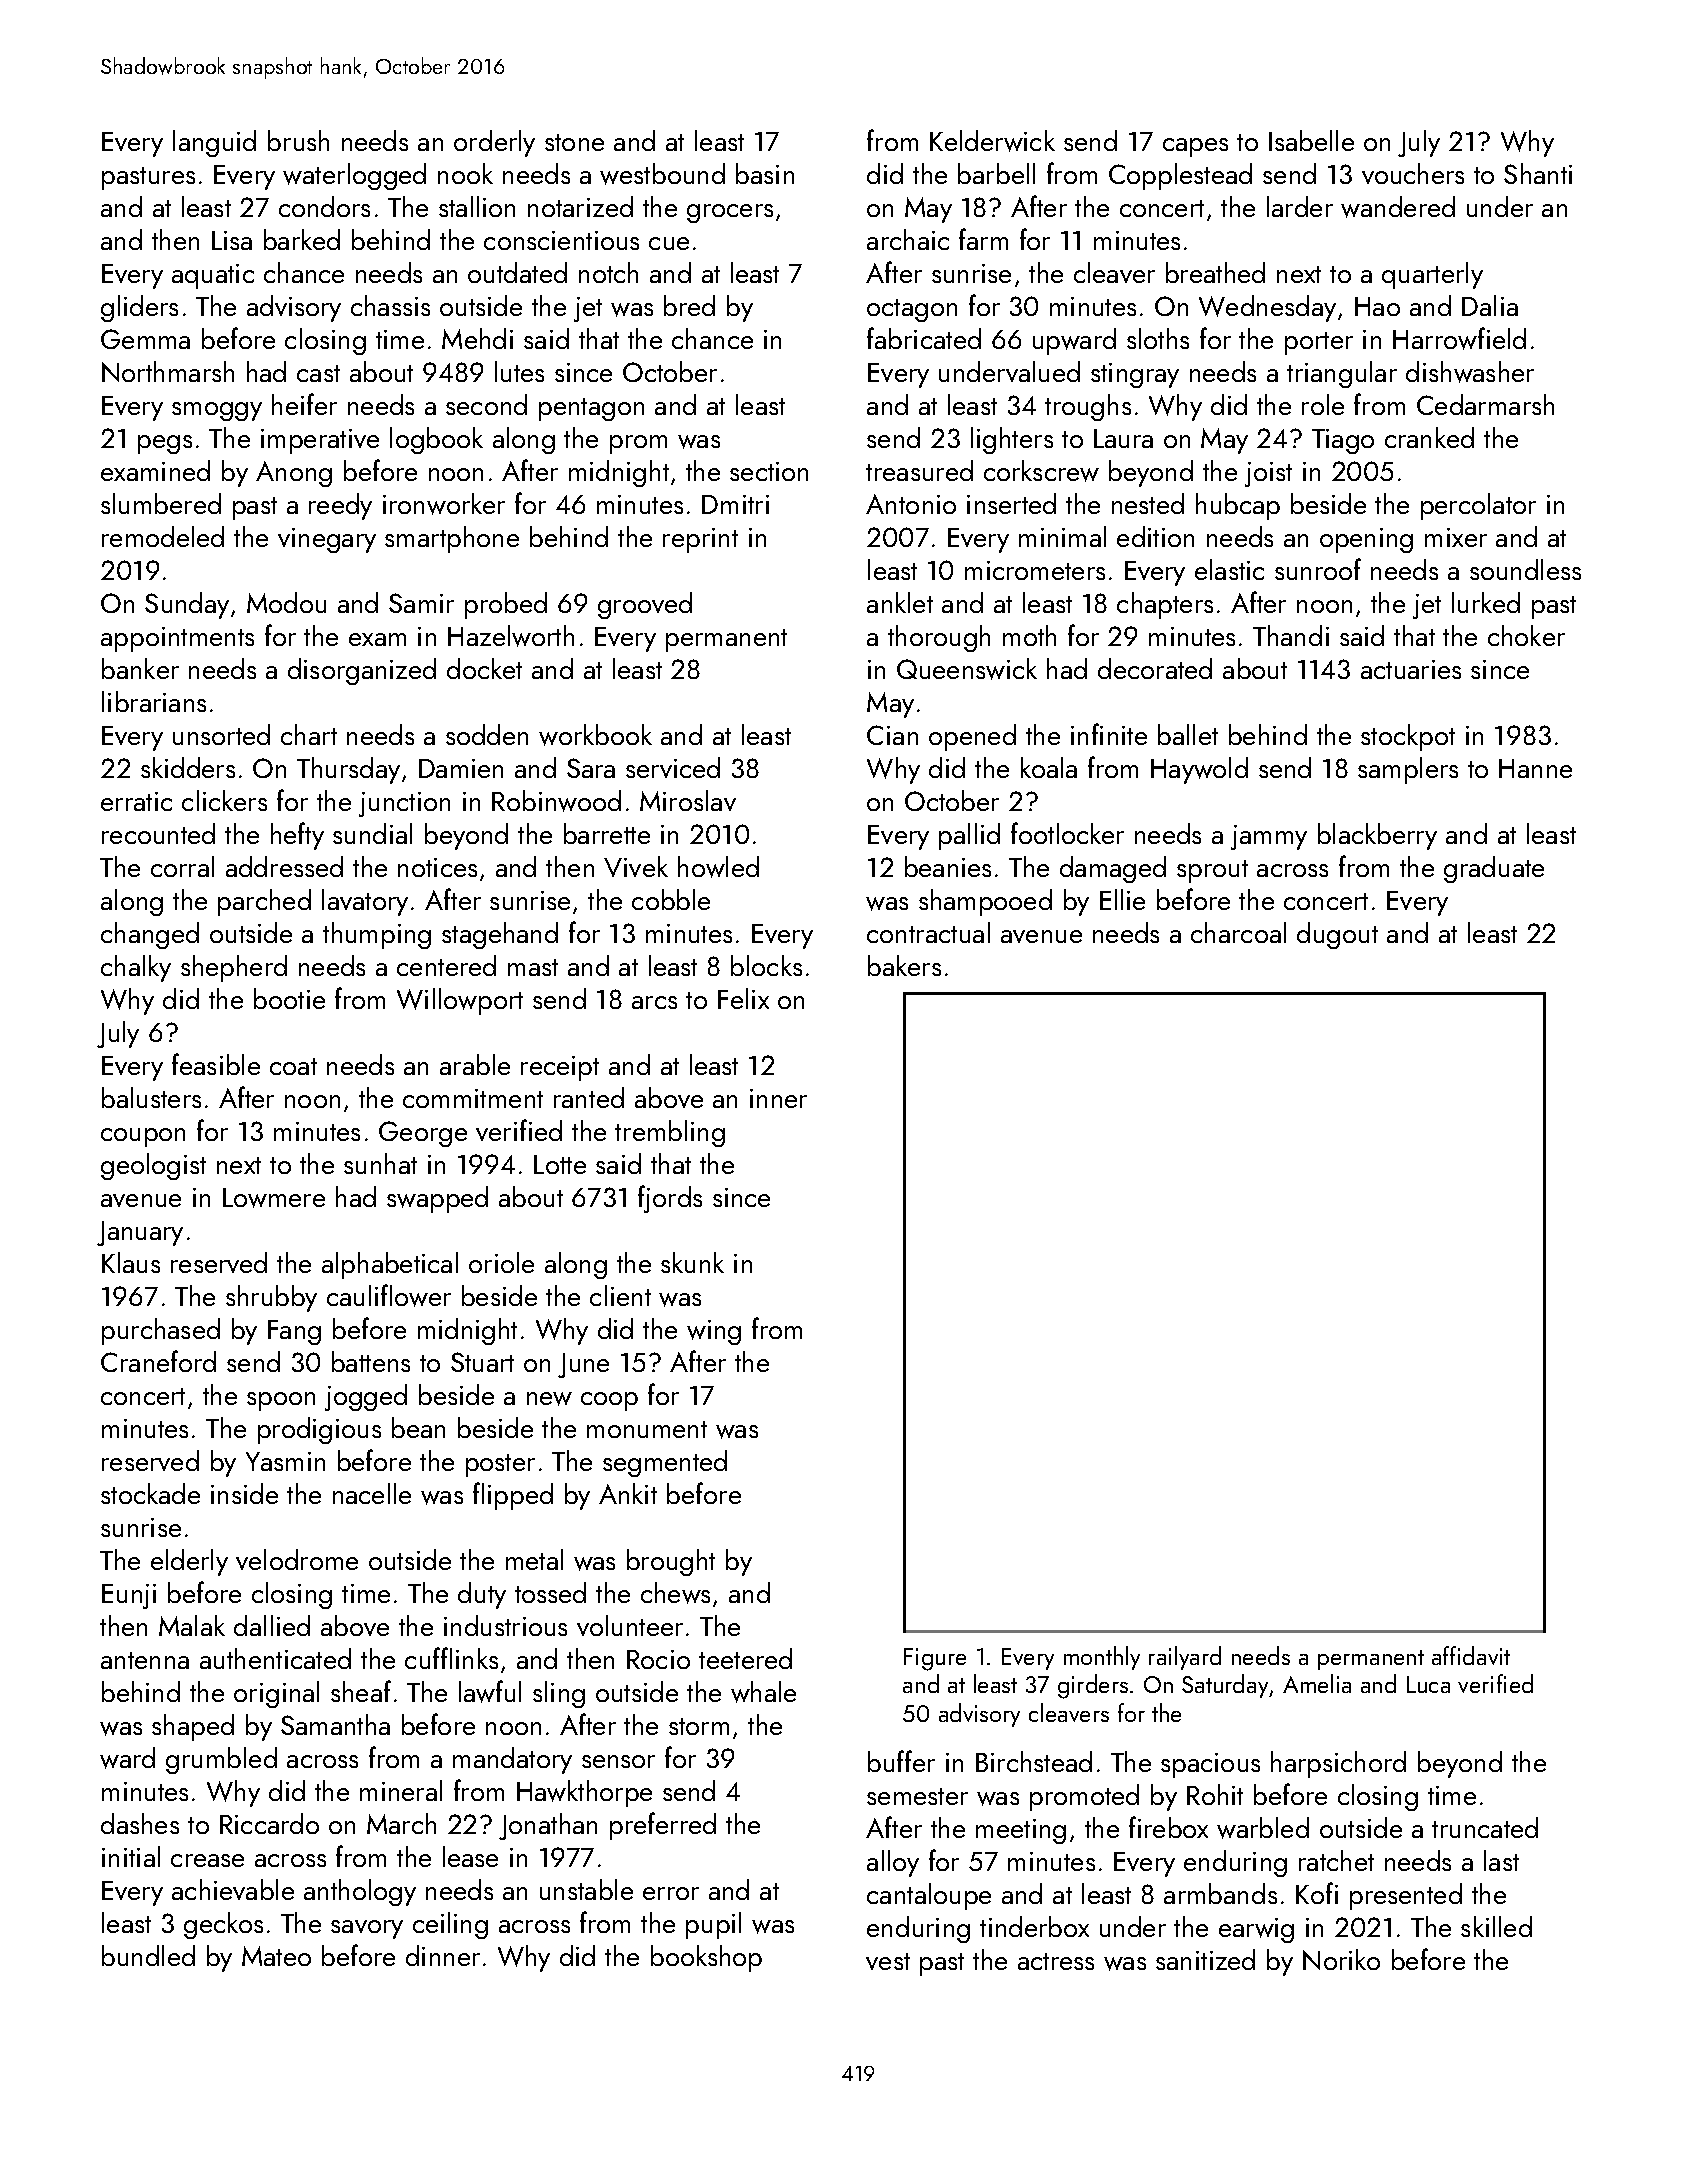  Describe the element at coordinates (735, 504) in the page. I see `Dmitri` at that location.
